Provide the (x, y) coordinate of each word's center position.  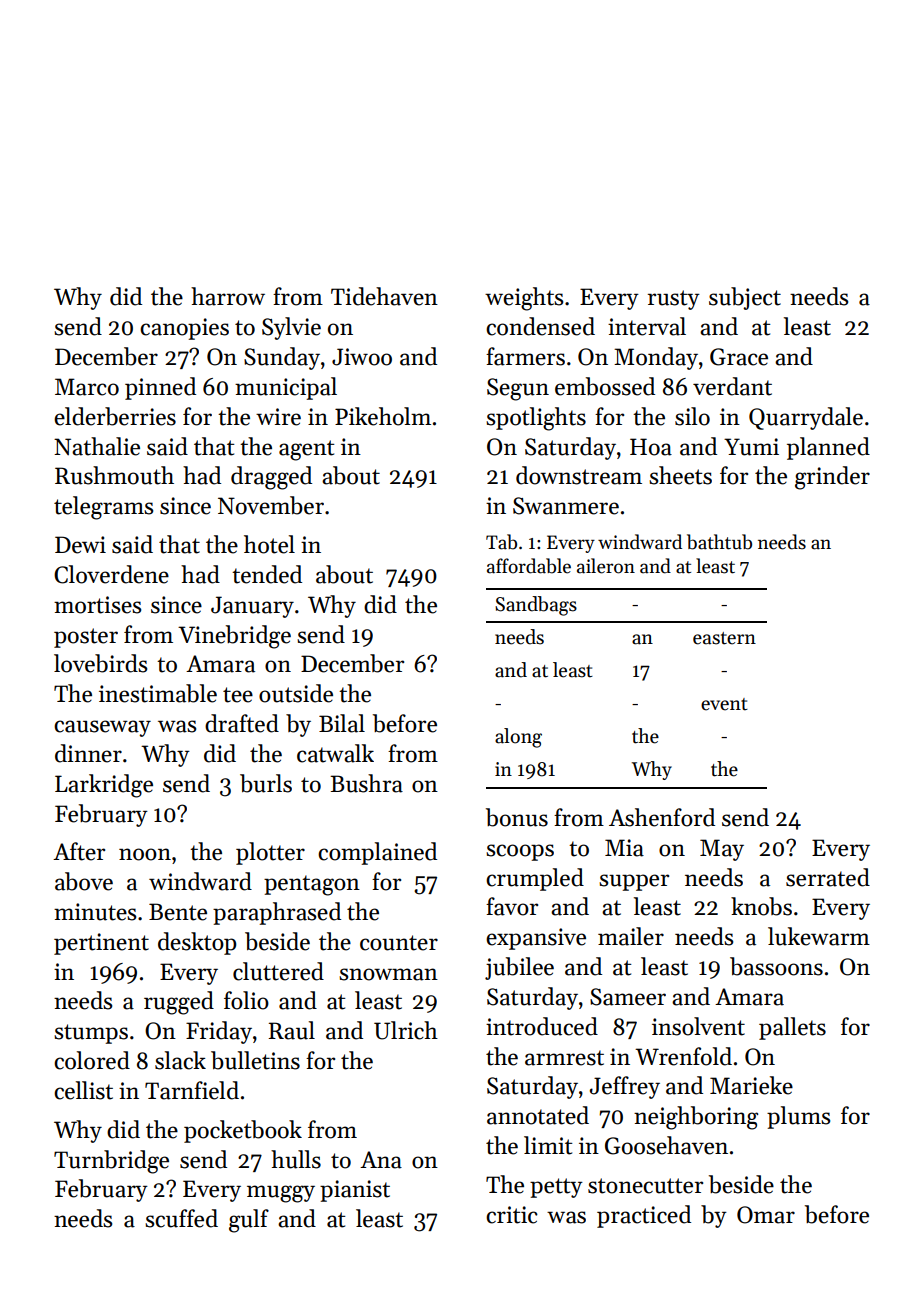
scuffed (181, 1218)
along (518, 738)
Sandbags (536, 606)
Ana (381, 1160)
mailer (631, 936)
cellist (83, 1090)
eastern (724, 638)
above (84, 881)
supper (634, 882)
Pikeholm (383, 416)
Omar (766, 1215)
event (724, 704)
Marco (87, 387)
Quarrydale (806, 418)
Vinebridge (234, 637)
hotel (269, 544)
